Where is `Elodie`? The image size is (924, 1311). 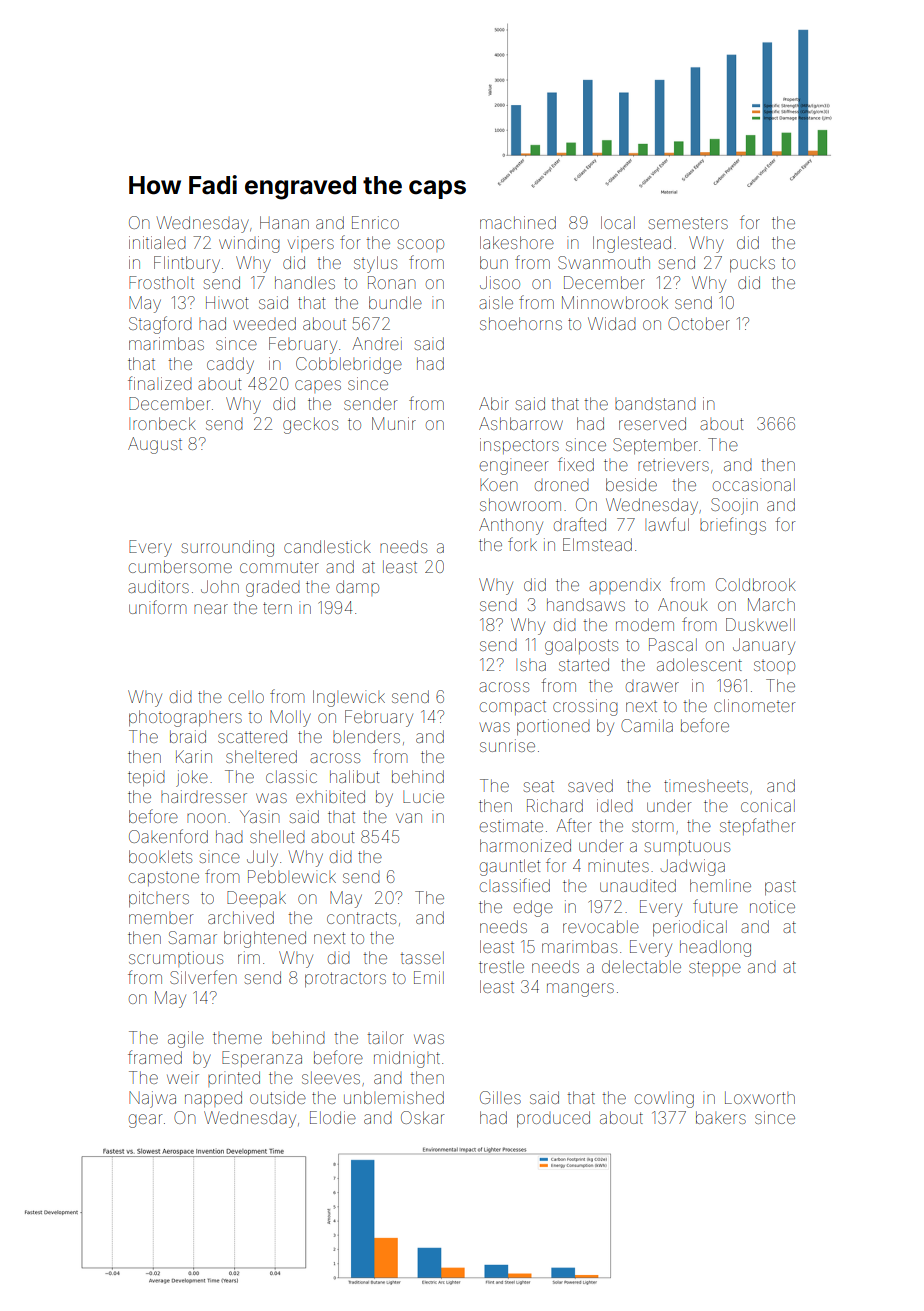 Elodie is located at coordinates (333, 1117).
